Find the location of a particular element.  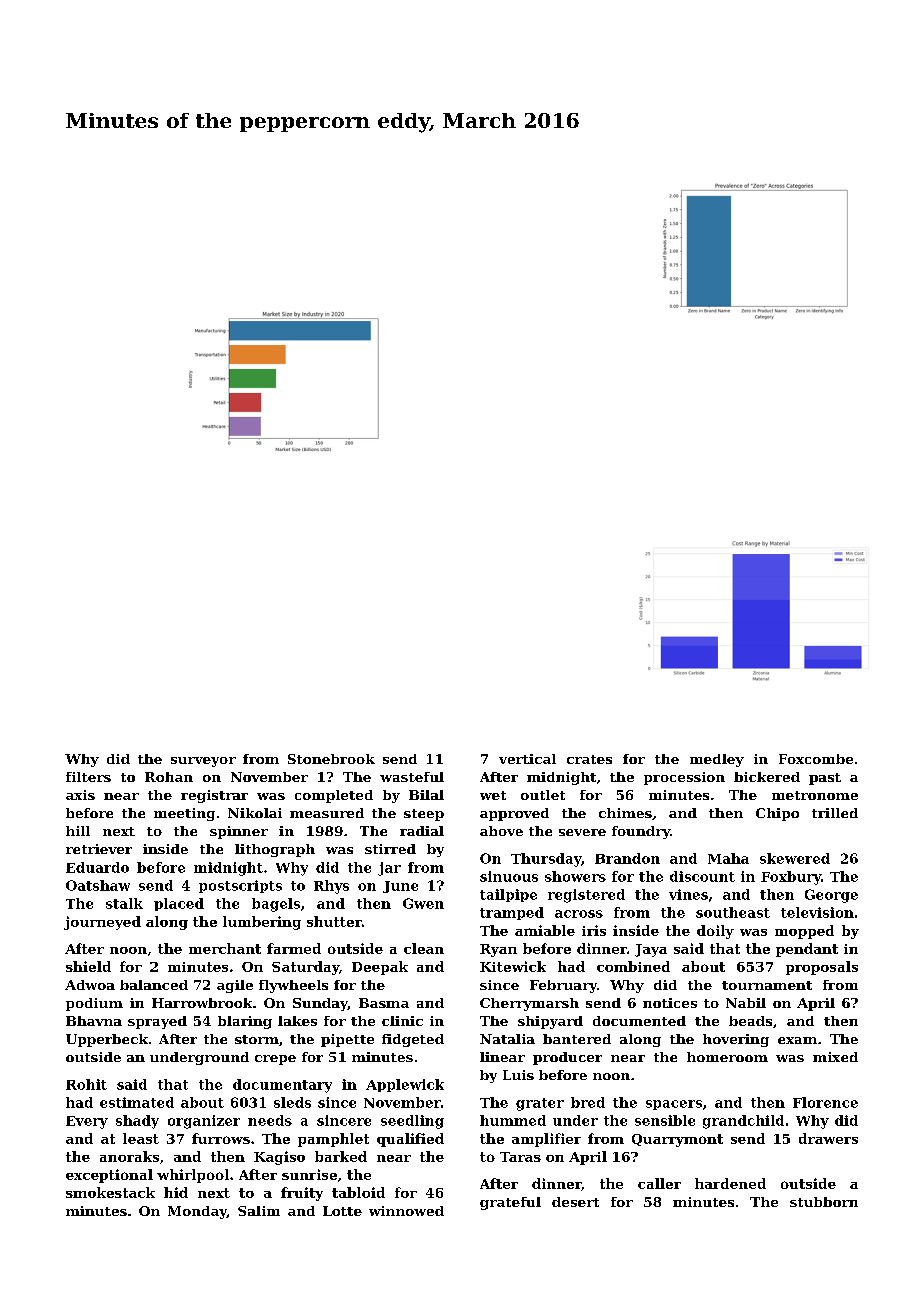

organizer is located at coordinates (204, 1122).
